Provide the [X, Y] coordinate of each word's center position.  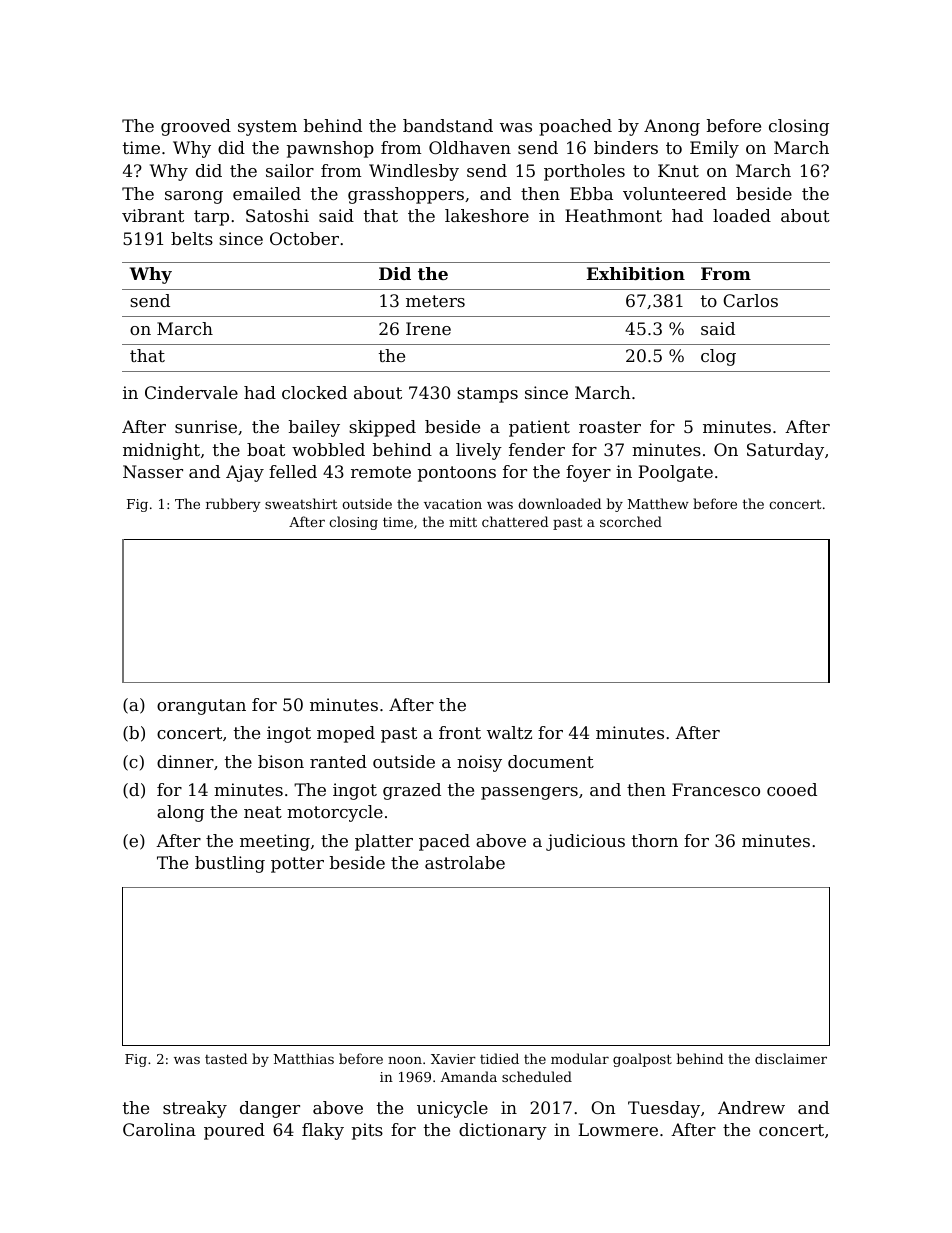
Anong [672, 127]
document [551, 761]
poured [234, 1131]
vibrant [153, 215]
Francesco [716, 789]
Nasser [153, 471]
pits [367, 1131]
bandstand [448, 125]
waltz [509, 732]
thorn [655, 840]
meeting [275, 842]
